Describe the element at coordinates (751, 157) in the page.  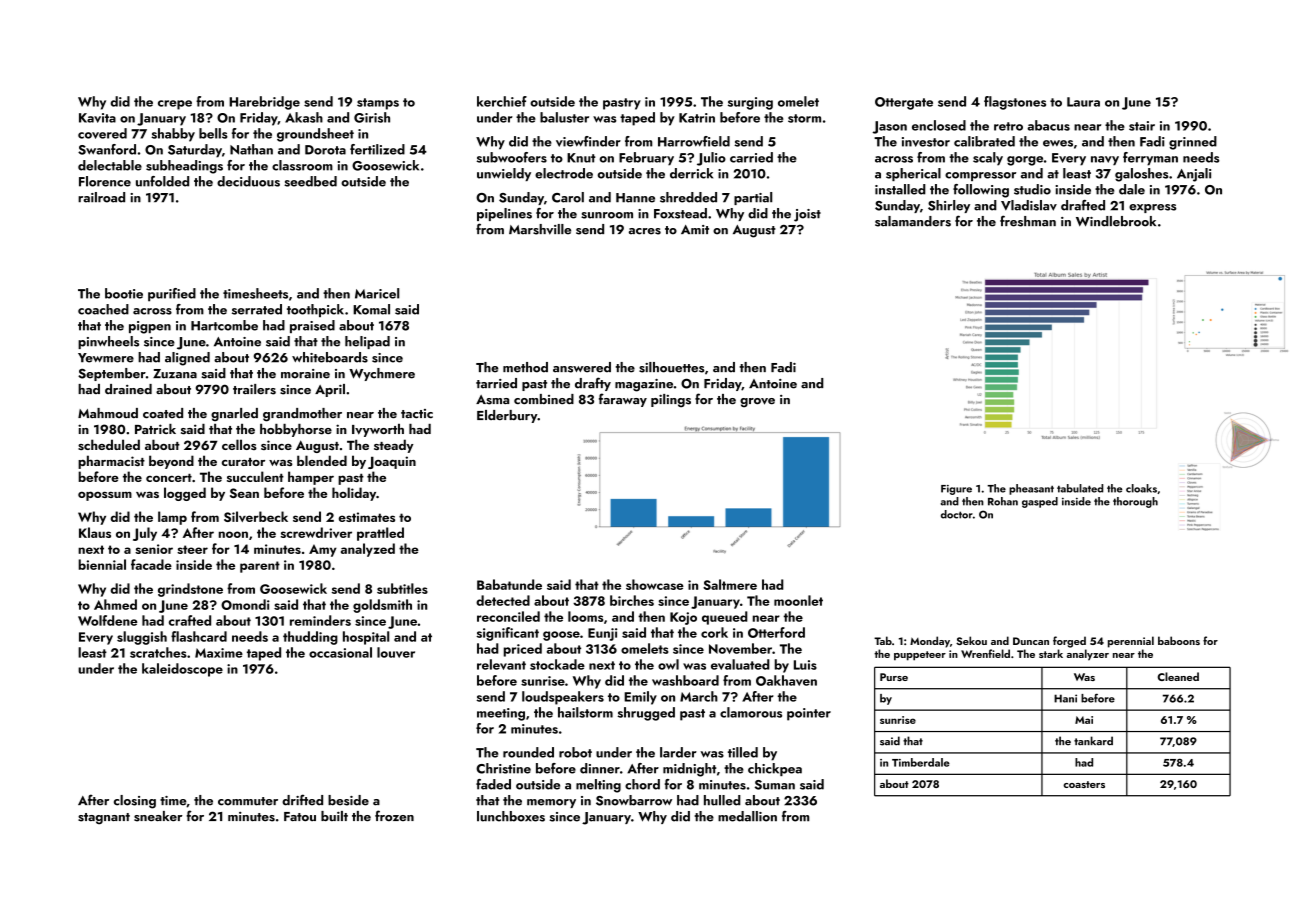
I see `carried` at that location.
